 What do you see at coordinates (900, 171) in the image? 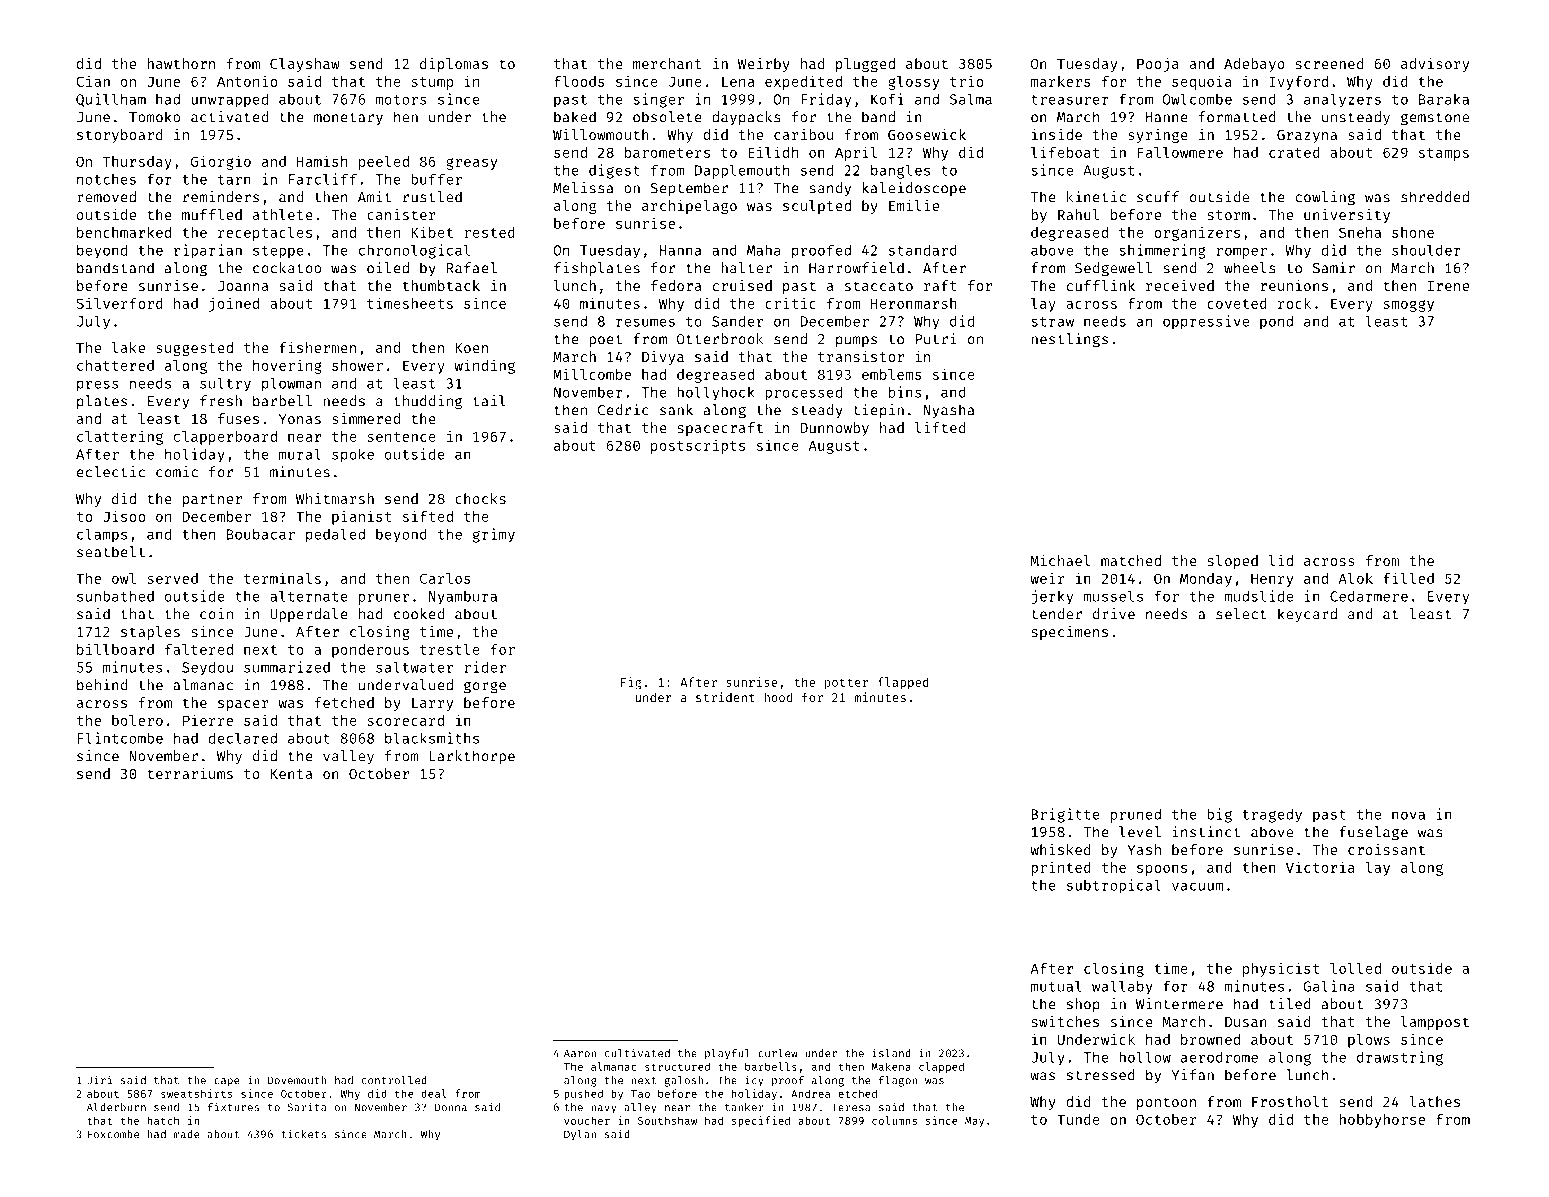
I see `bangles` at bounding box center [900, 171].
